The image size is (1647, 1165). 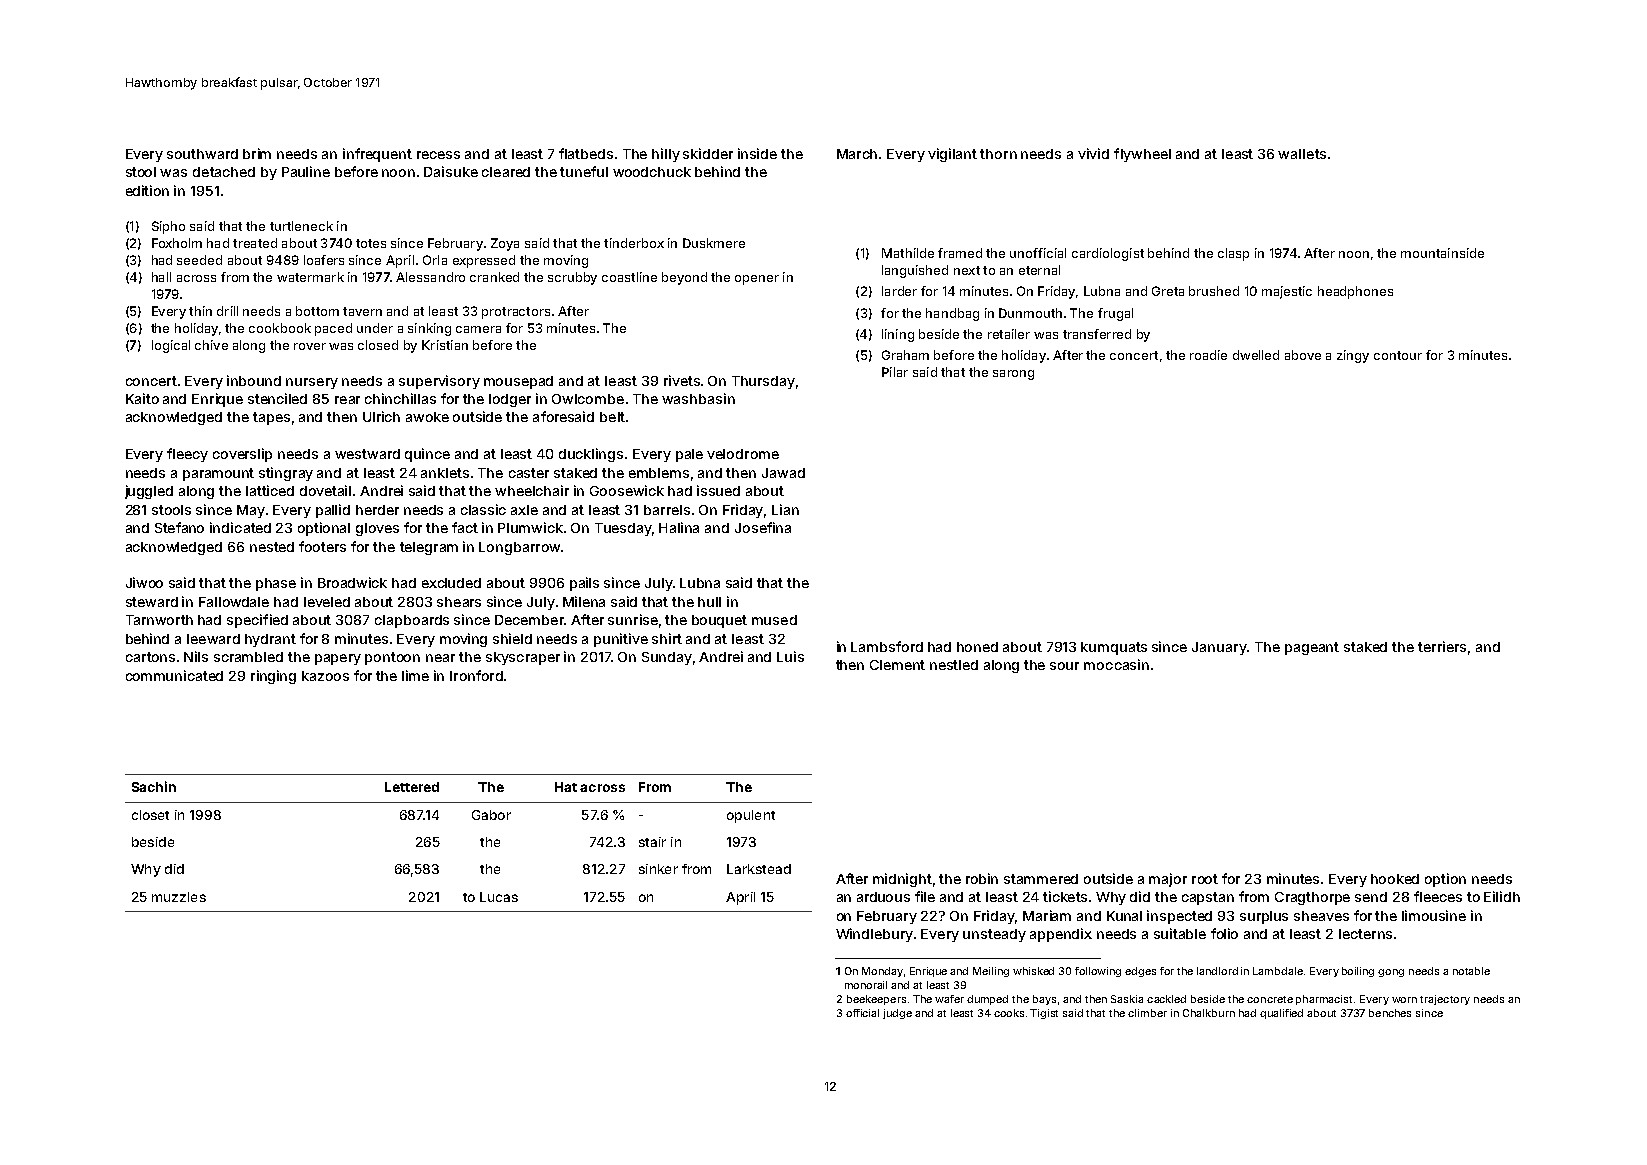 What do you see at coordinates (763, 382) in the image?
I see `Thursday` at bounding box center [763, 382].
